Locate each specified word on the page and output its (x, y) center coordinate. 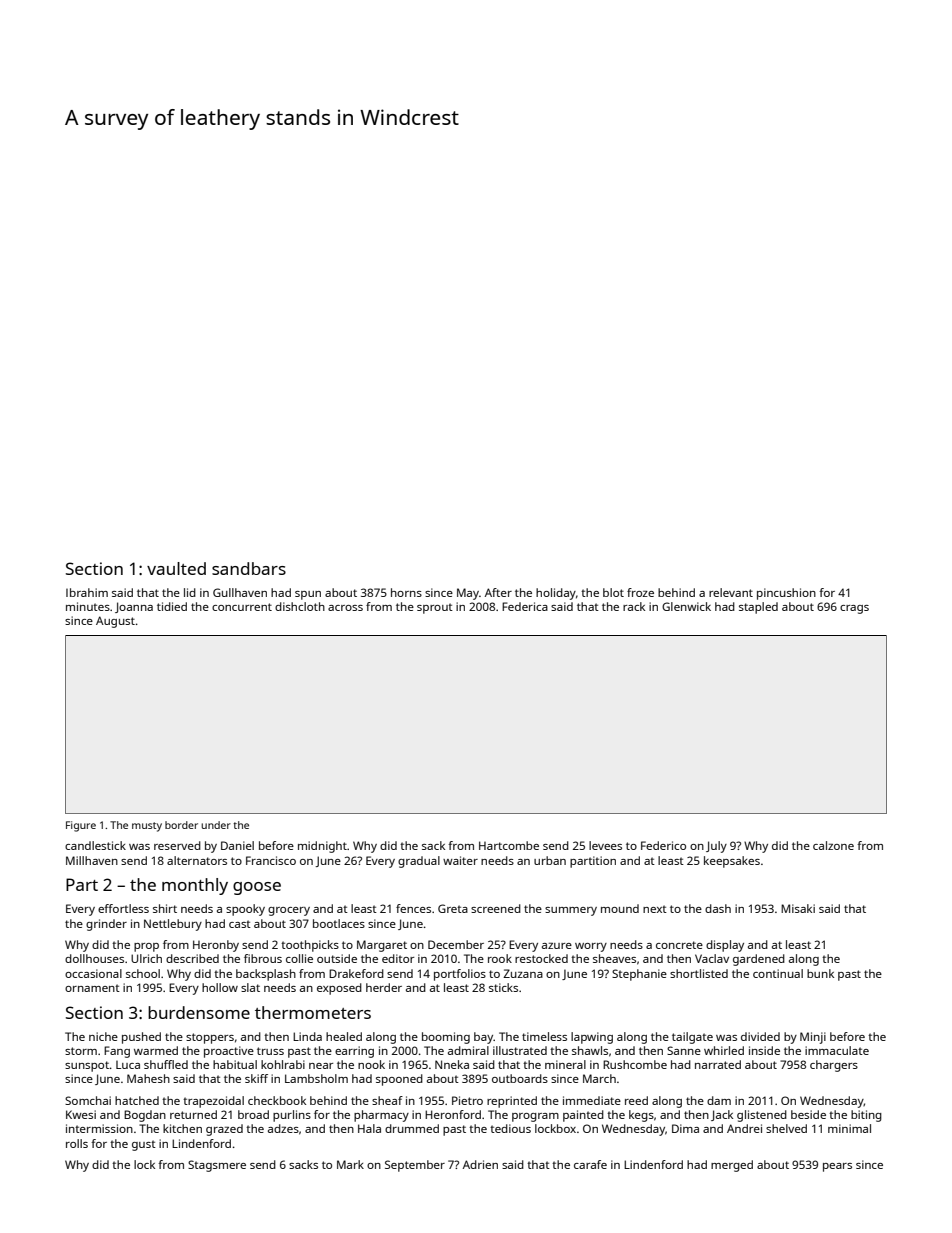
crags (854, 609)
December (456, 944)
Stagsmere (217, 1166)
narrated (718, 1064)
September (415, 1166)
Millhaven (92, 860)
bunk (820, 973)
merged (732, 1166)
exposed (339, 989)
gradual (419, 862)
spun (308, 595)
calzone (833, 845)
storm (81, 1051)
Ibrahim (87, 592)
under (216, 825)
